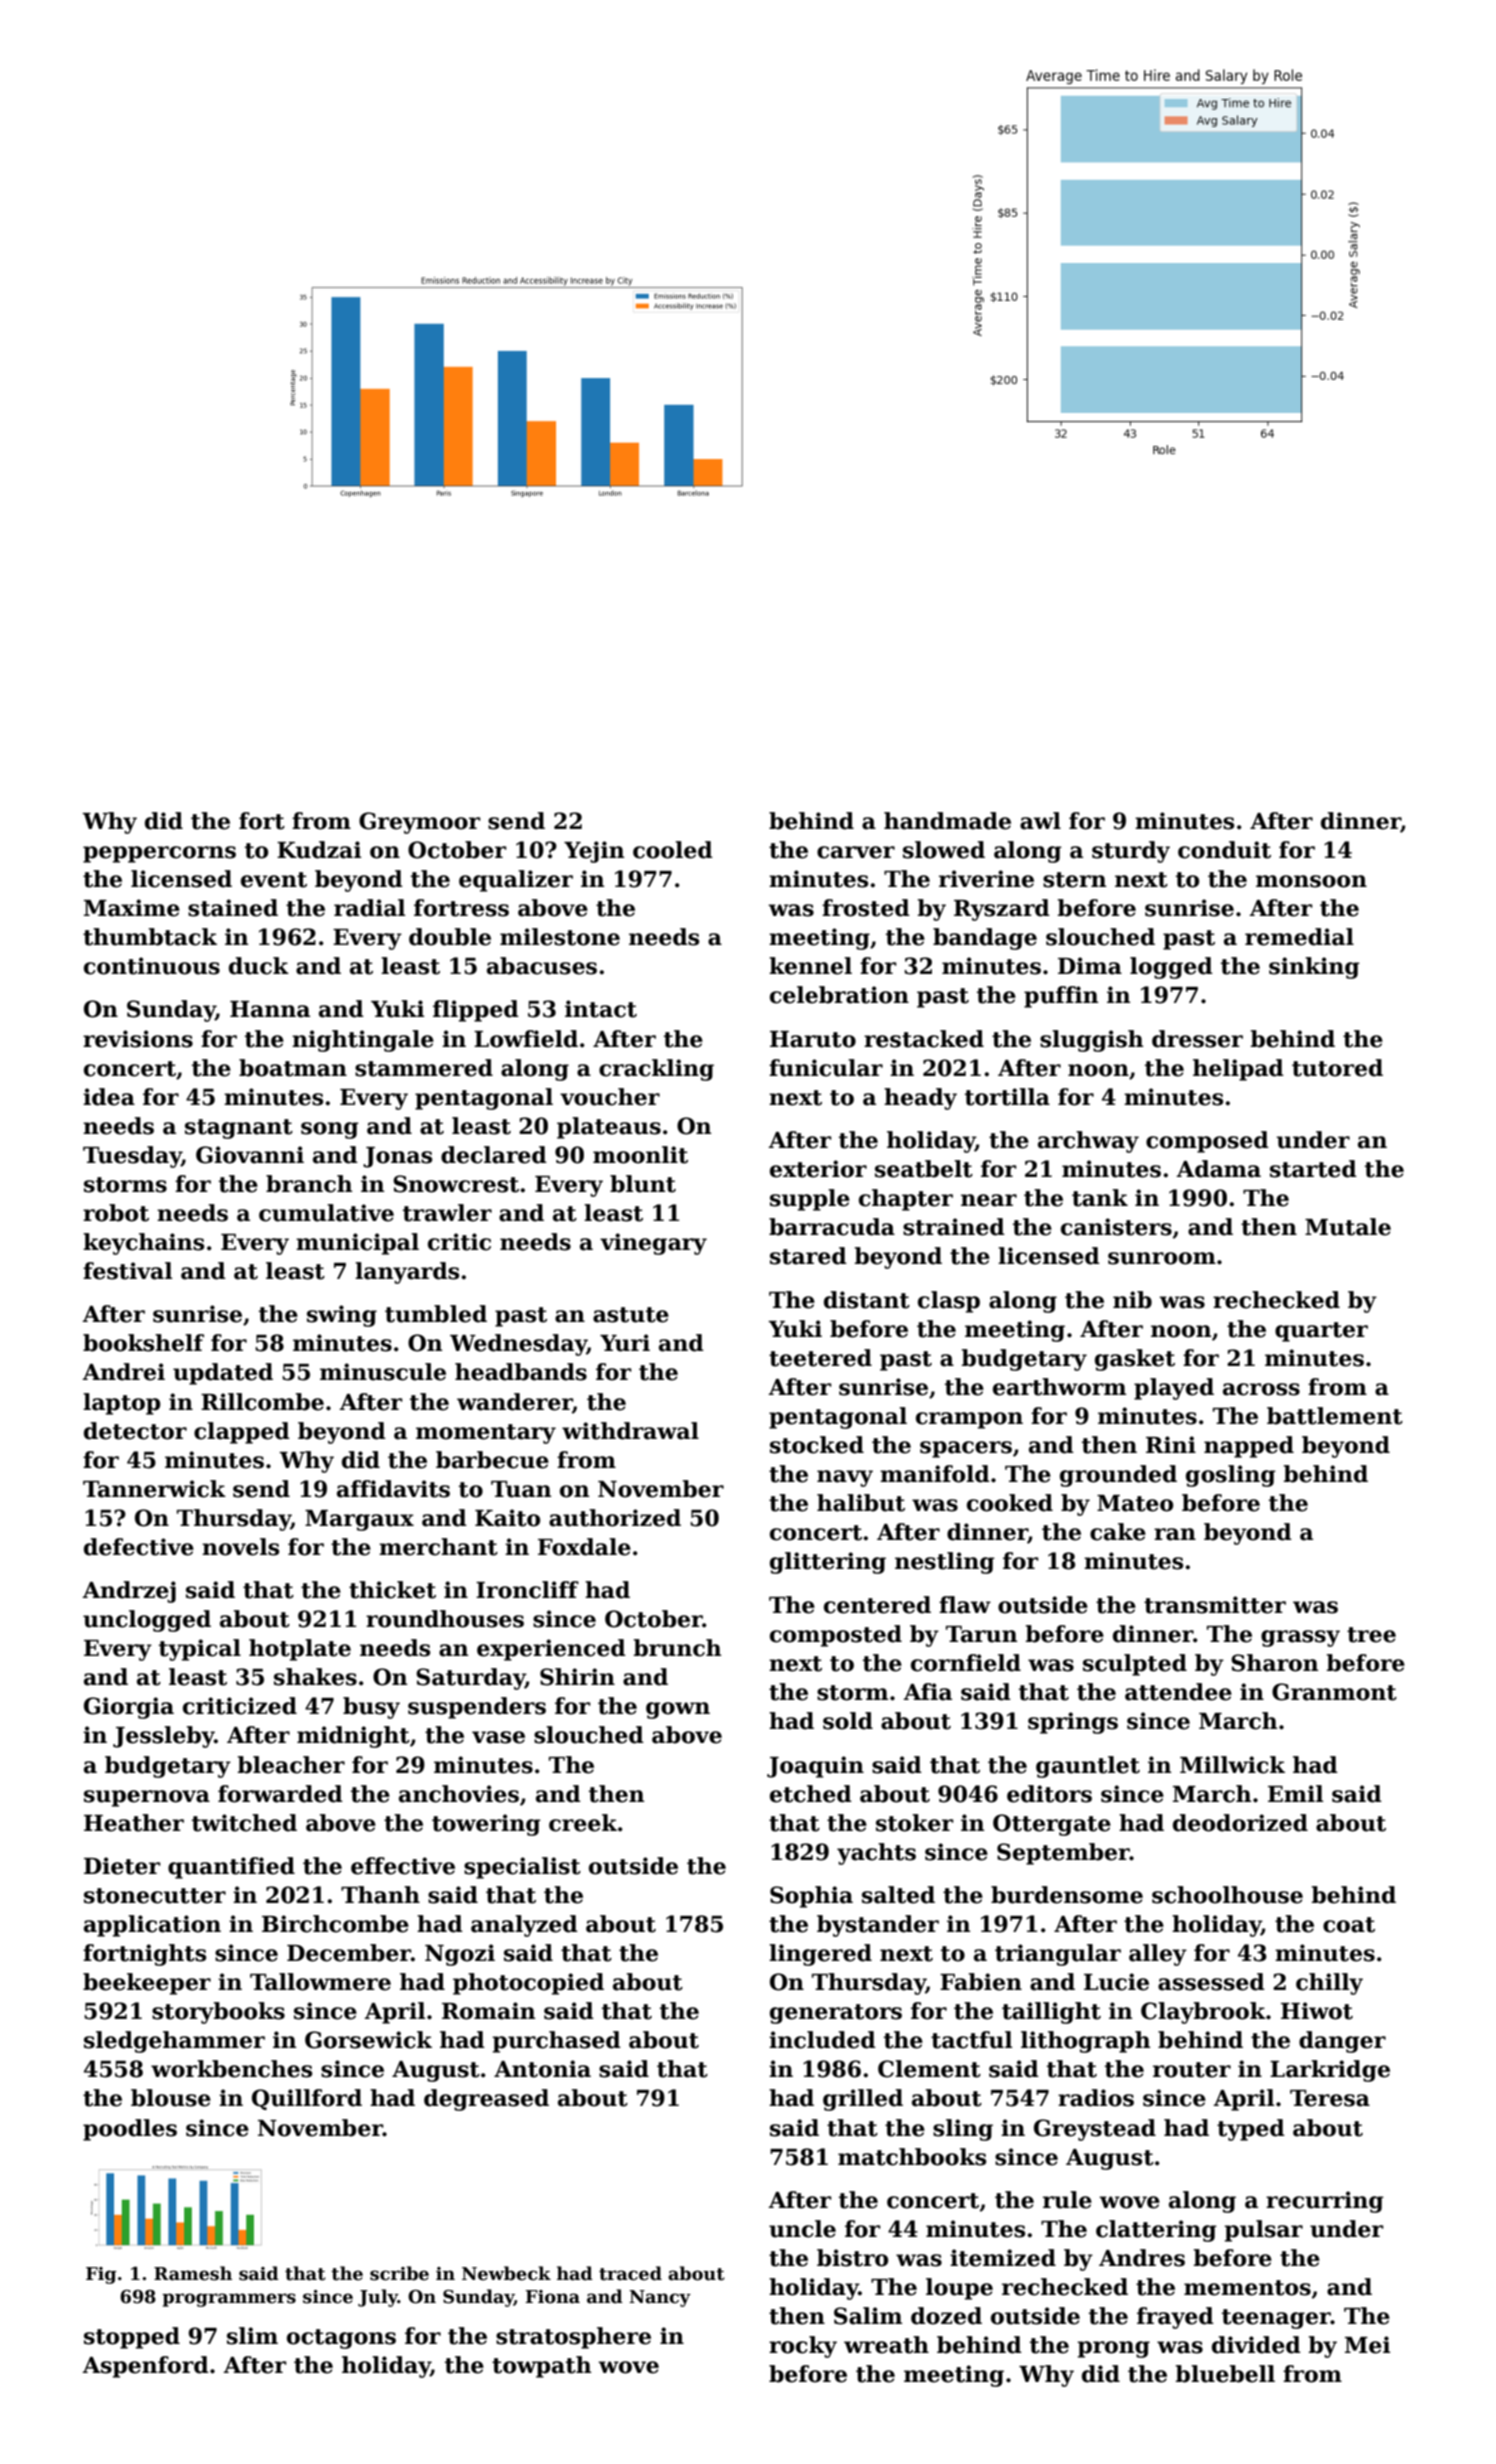 The width and height of the document is (1496, 2464). Describe the element at coordinates (1100, 1198) in the document. I see `tank` at that location.
